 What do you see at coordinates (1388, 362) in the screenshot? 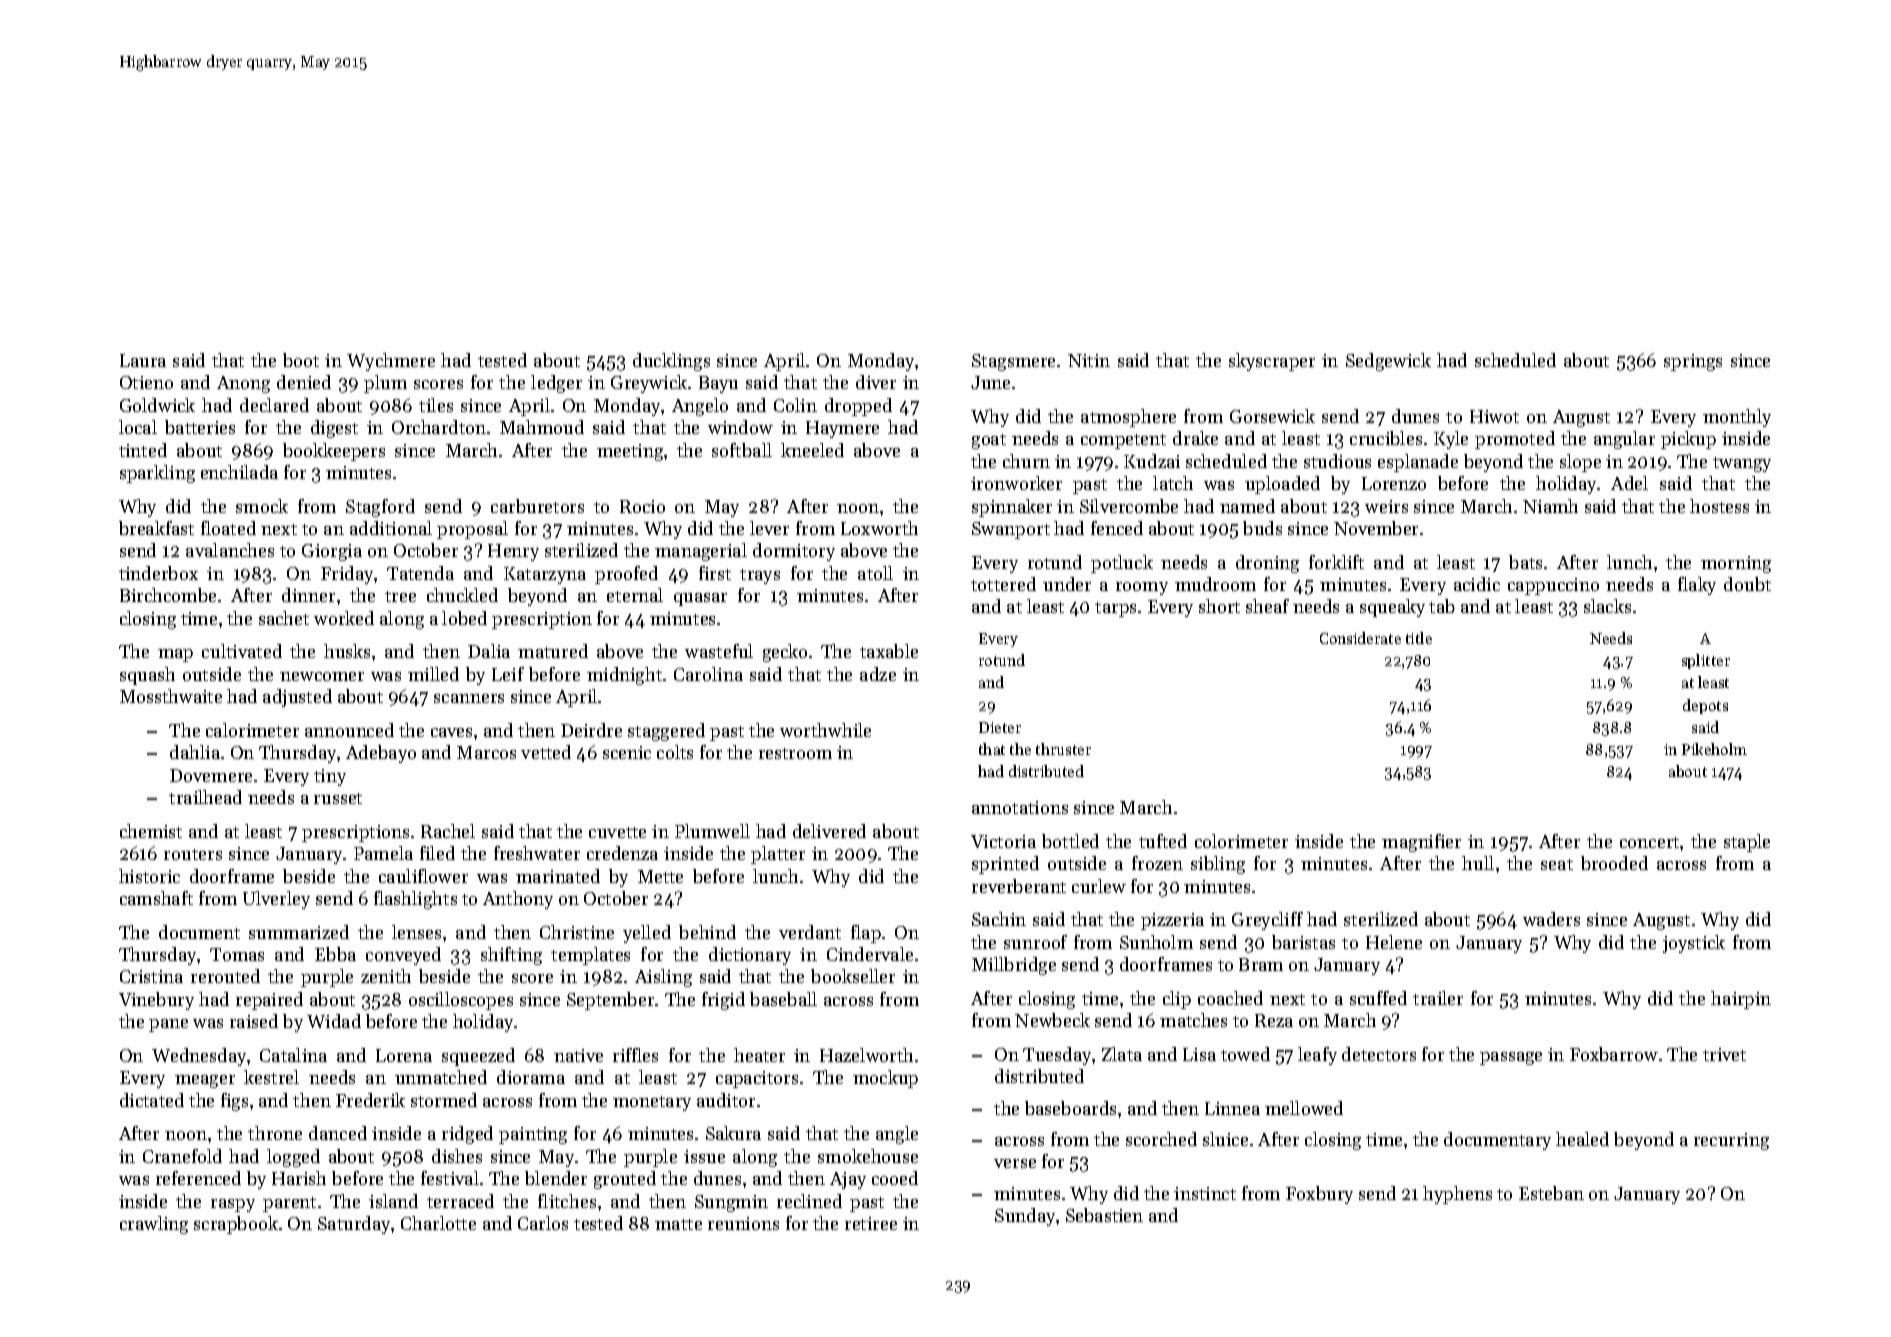
I see `Sedgewick` at bounding box center [1388, 362].
